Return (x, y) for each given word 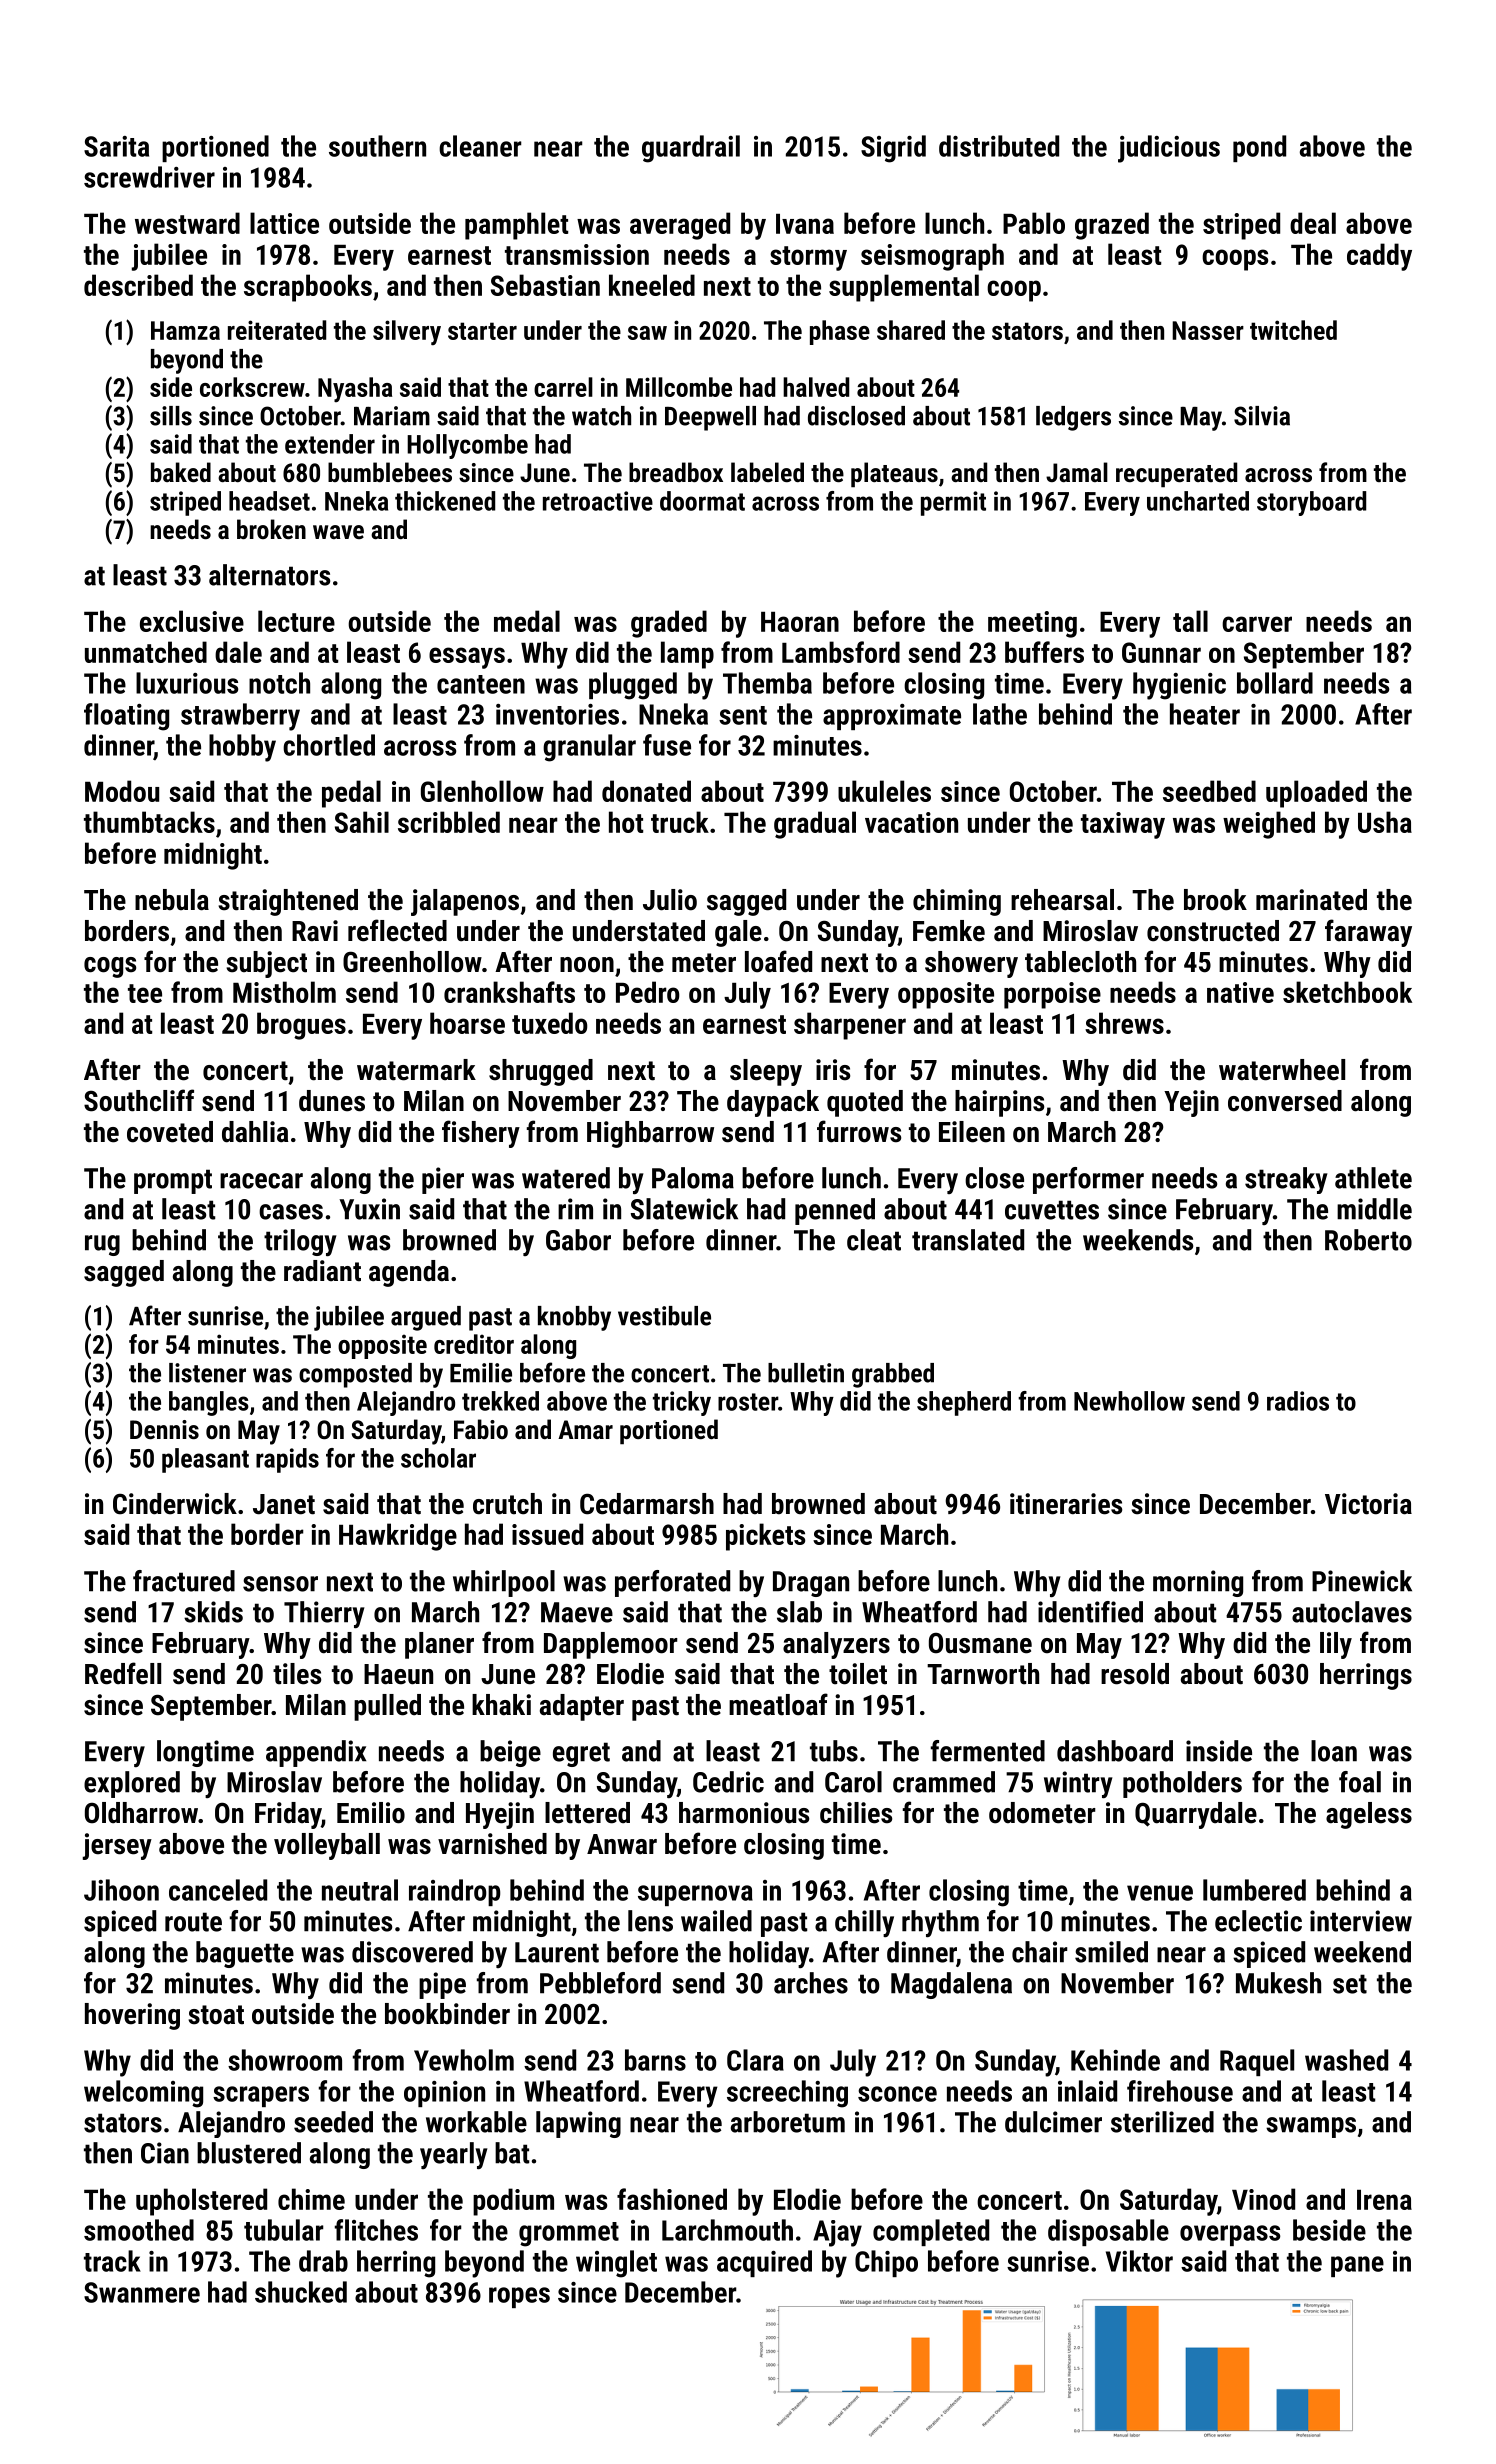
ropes (519, 2297)
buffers (1044, 652)
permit (953, 503)
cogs (110, 967)
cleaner (480, 146)
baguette (245, 1954)
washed (1346, 2060)
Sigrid (893, 149)
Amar (585, 1429)
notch (279, 683)
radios (1298, 1401)
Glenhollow (482, 791)
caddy (1379, 257)
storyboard (1311, 503)
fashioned (672, 2199)
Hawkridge (398, 1537)
